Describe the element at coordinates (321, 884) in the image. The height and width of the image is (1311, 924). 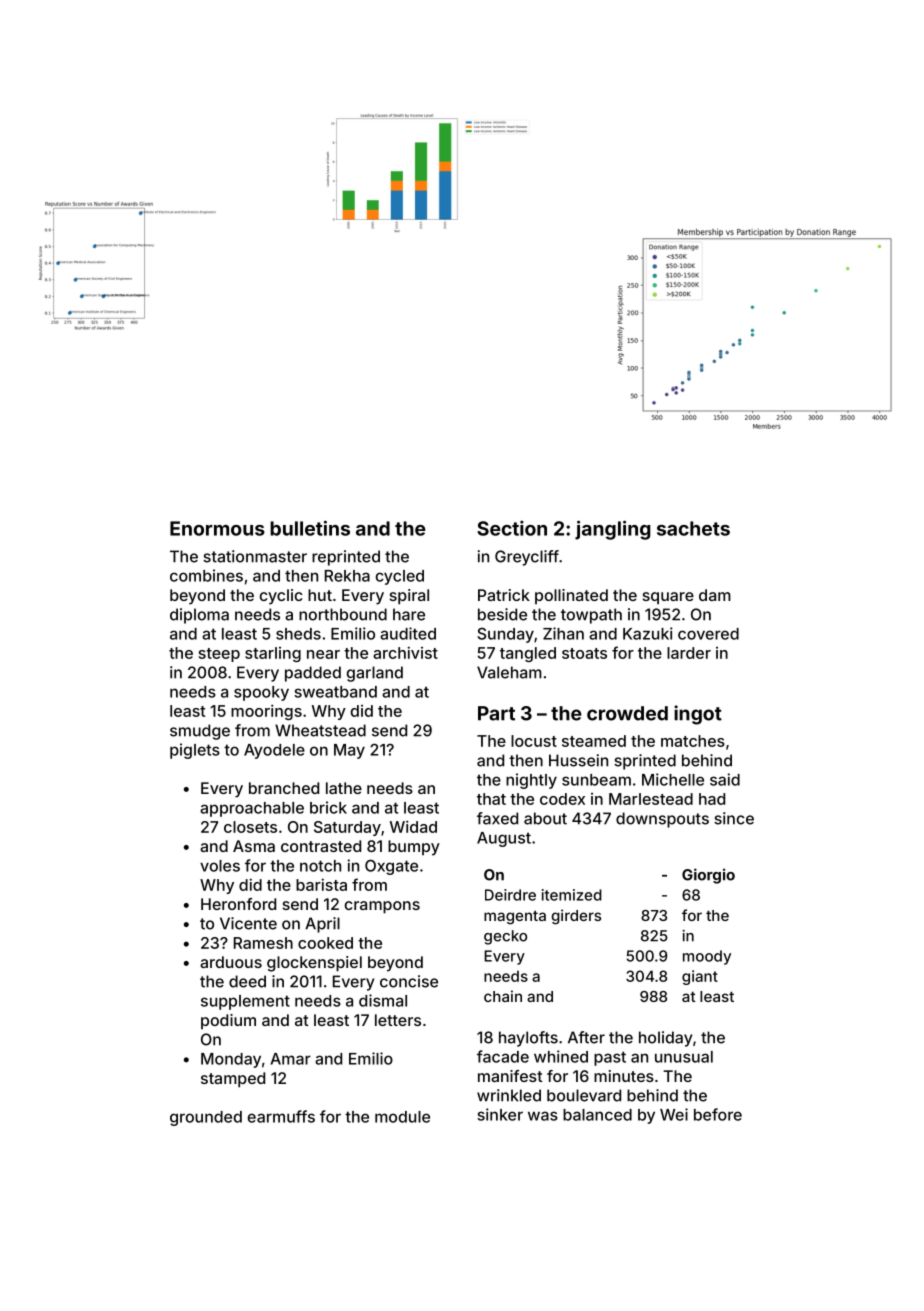
I see `barista` at that location.
